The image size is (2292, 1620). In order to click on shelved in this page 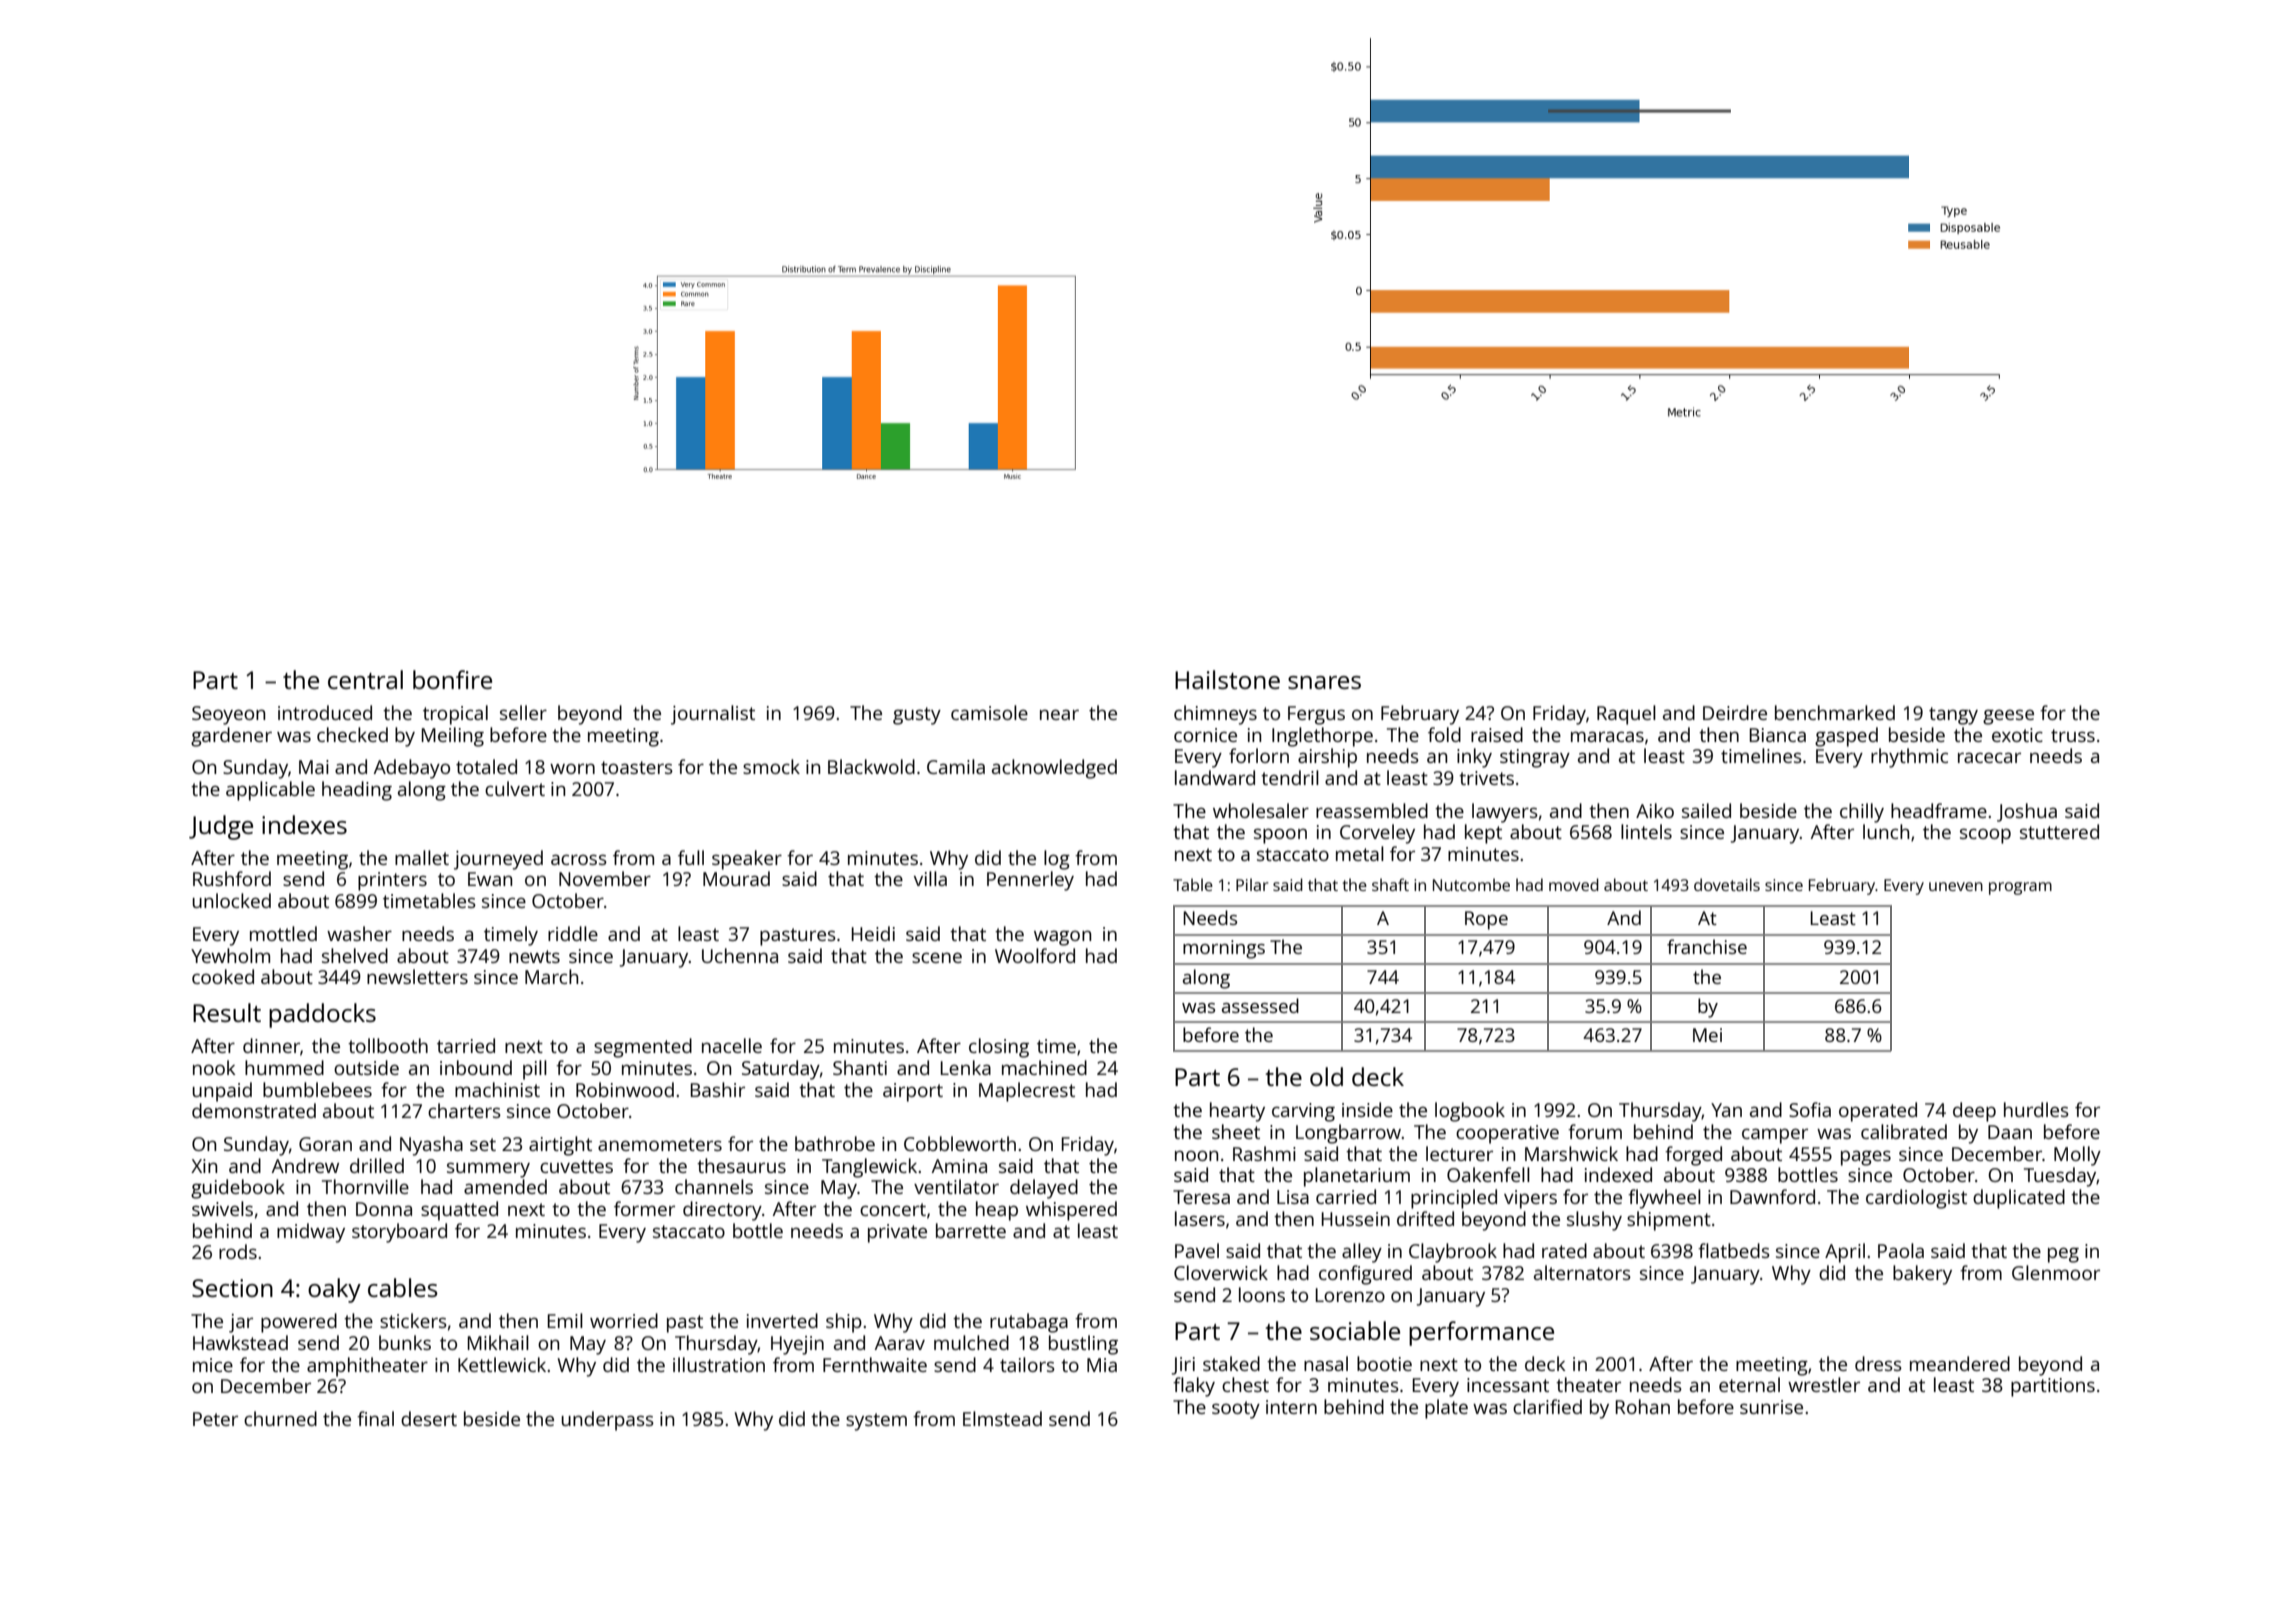, I will do `click(355, 955)`.
